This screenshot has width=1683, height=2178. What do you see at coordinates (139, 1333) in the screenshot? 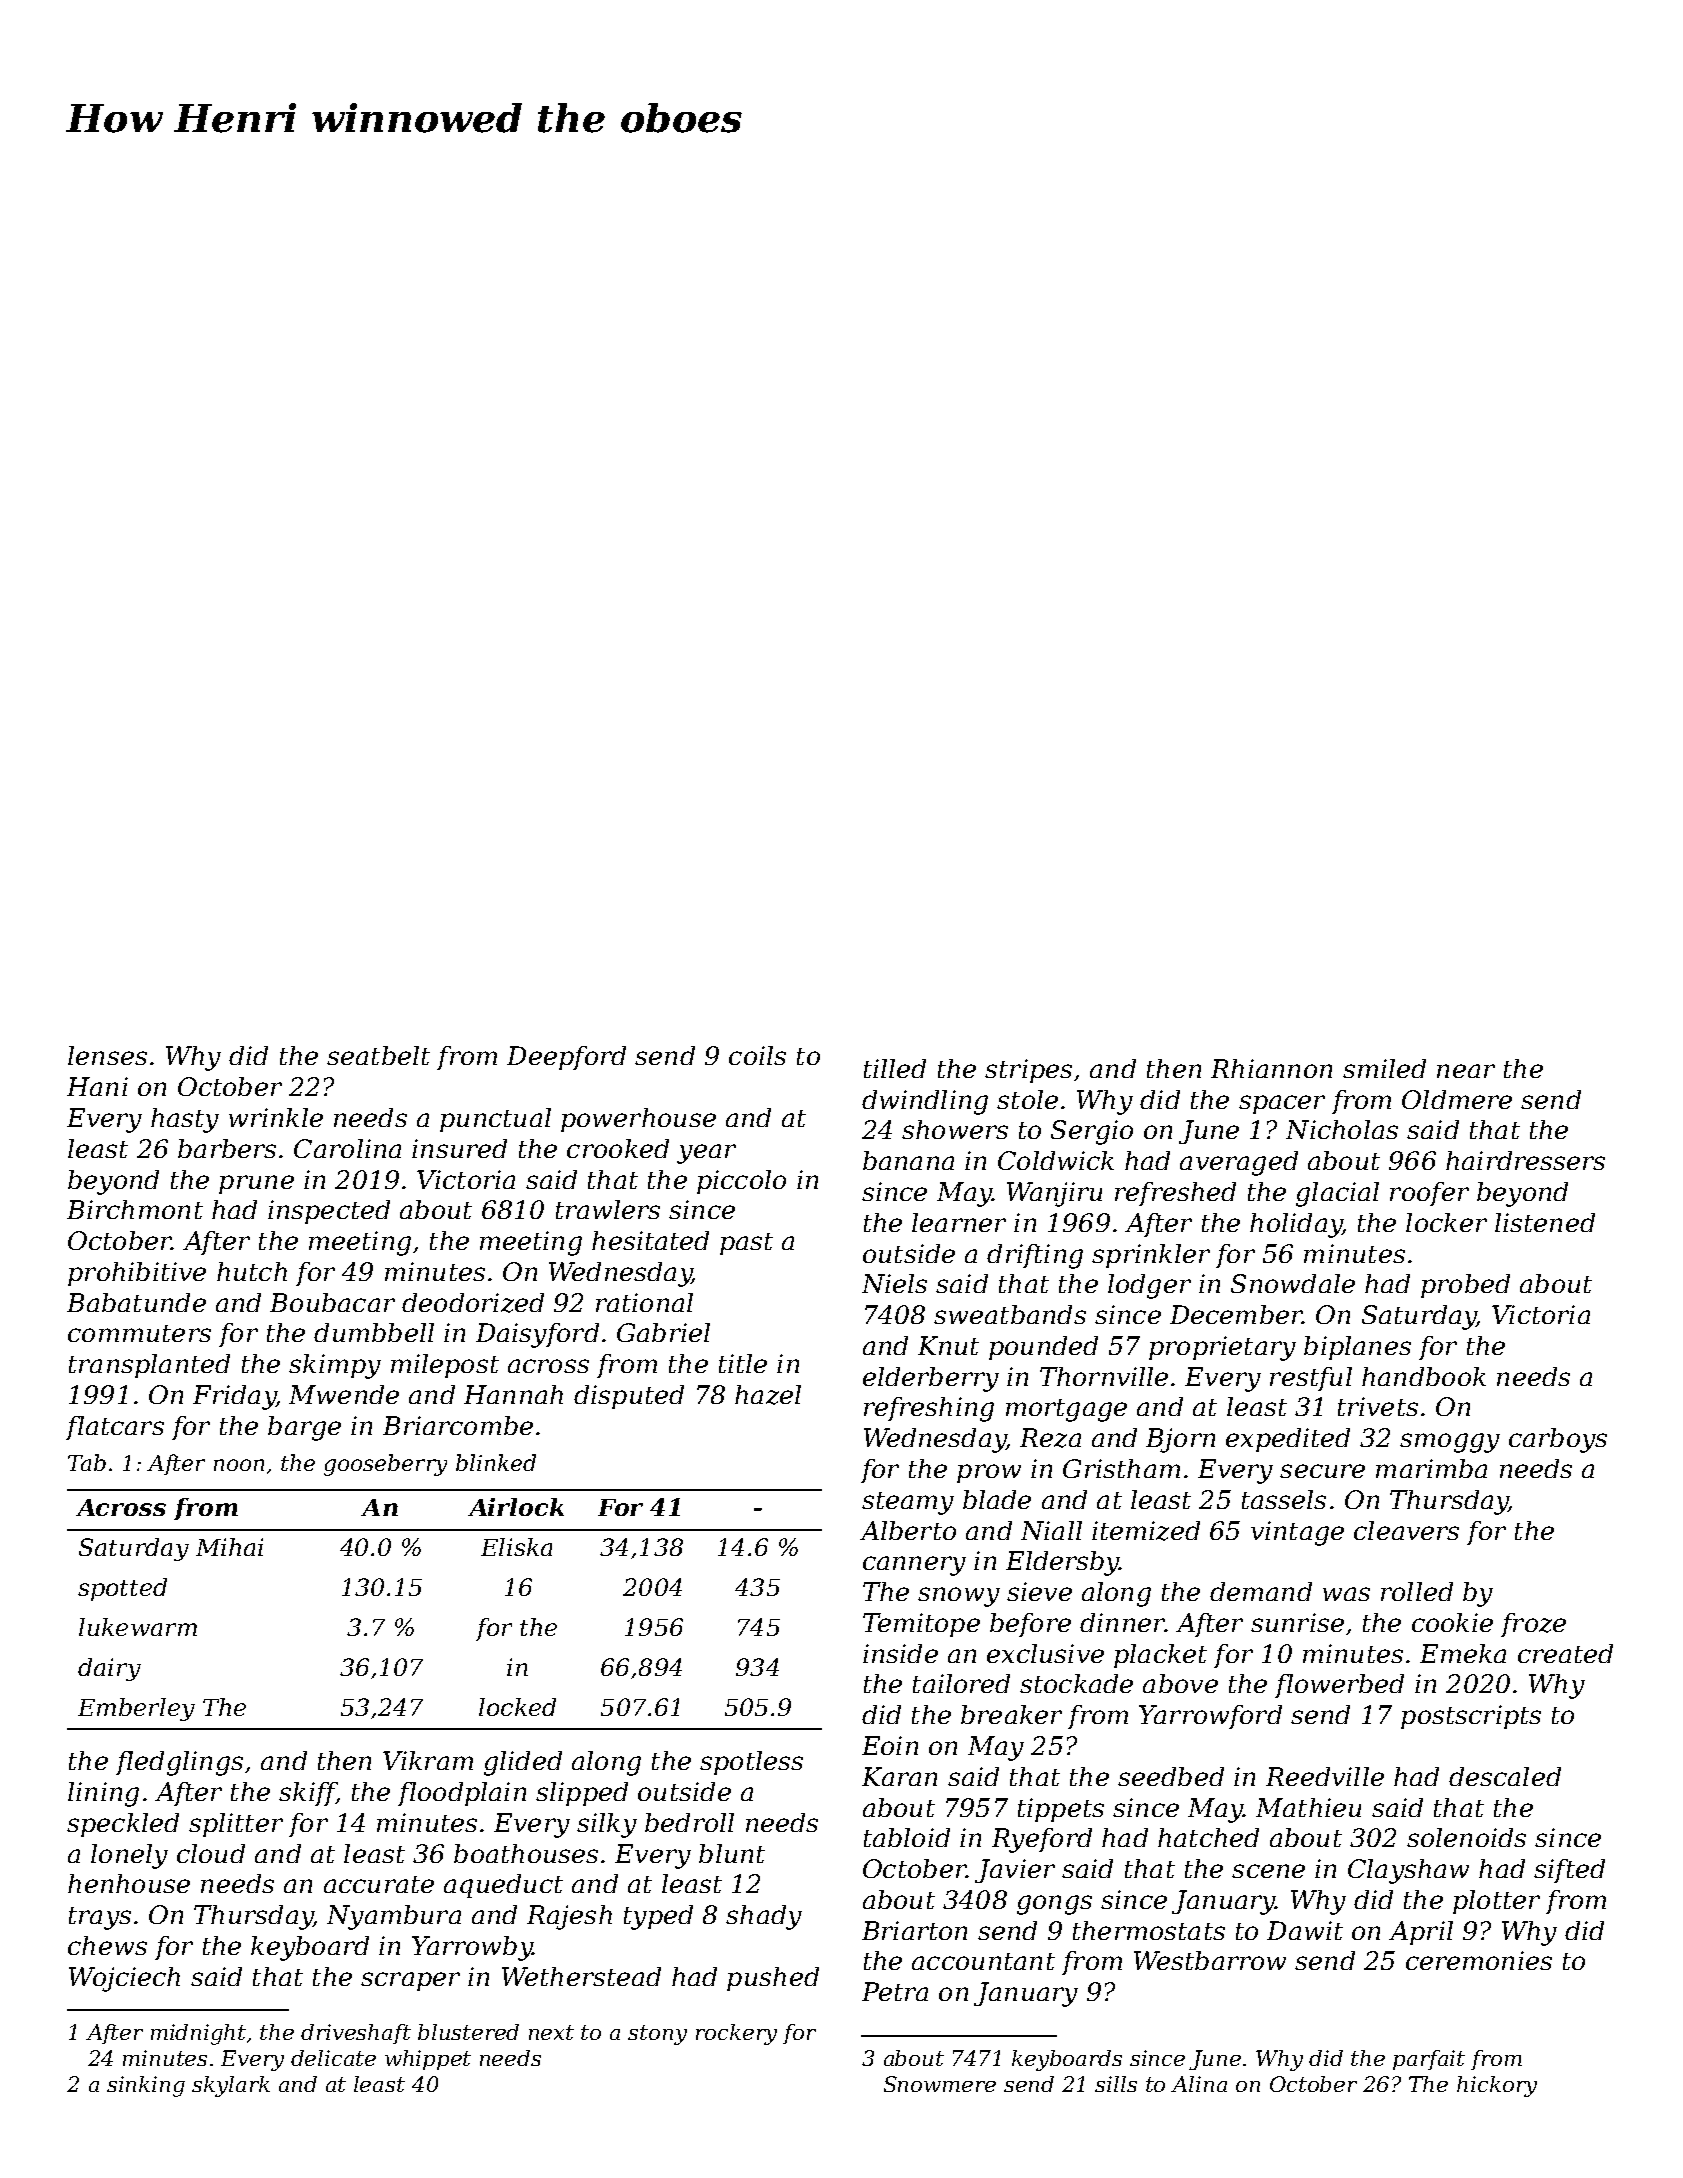
I see `commuters` at bounding box center [139, 1333].
